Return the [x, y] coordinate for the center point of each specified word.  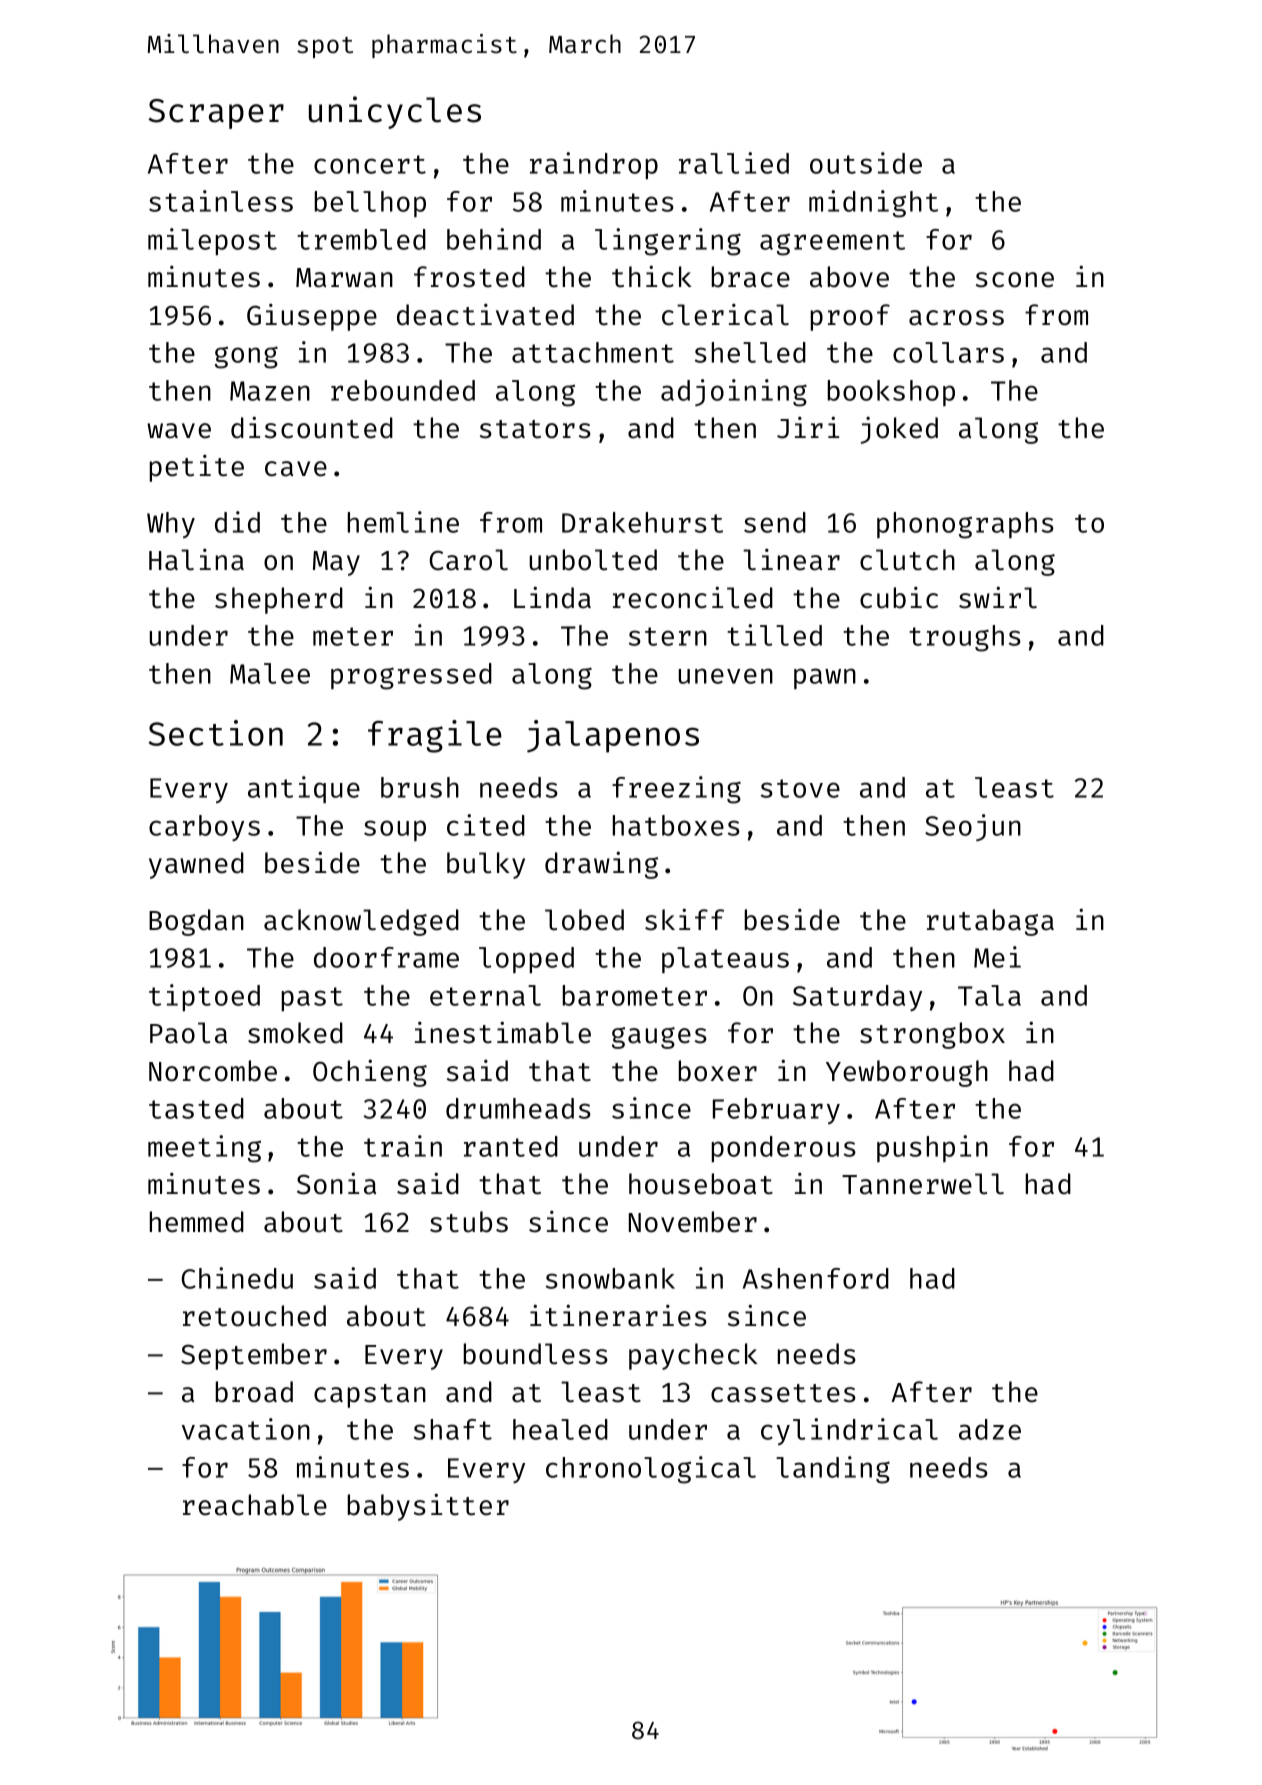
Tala [989, 995]
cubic [899, 598]
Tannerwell [923, 1184]
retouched [254, 1316]
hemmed [197, 1222]
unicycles [395, 112]
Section [216, 733]
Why [171, 525]
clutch [907, 560]
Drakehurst [642, 522]
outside [866, 163]
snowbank [610, 1278]
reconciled [693, 597]
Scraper [216, 114]
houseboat [701, 1184]
